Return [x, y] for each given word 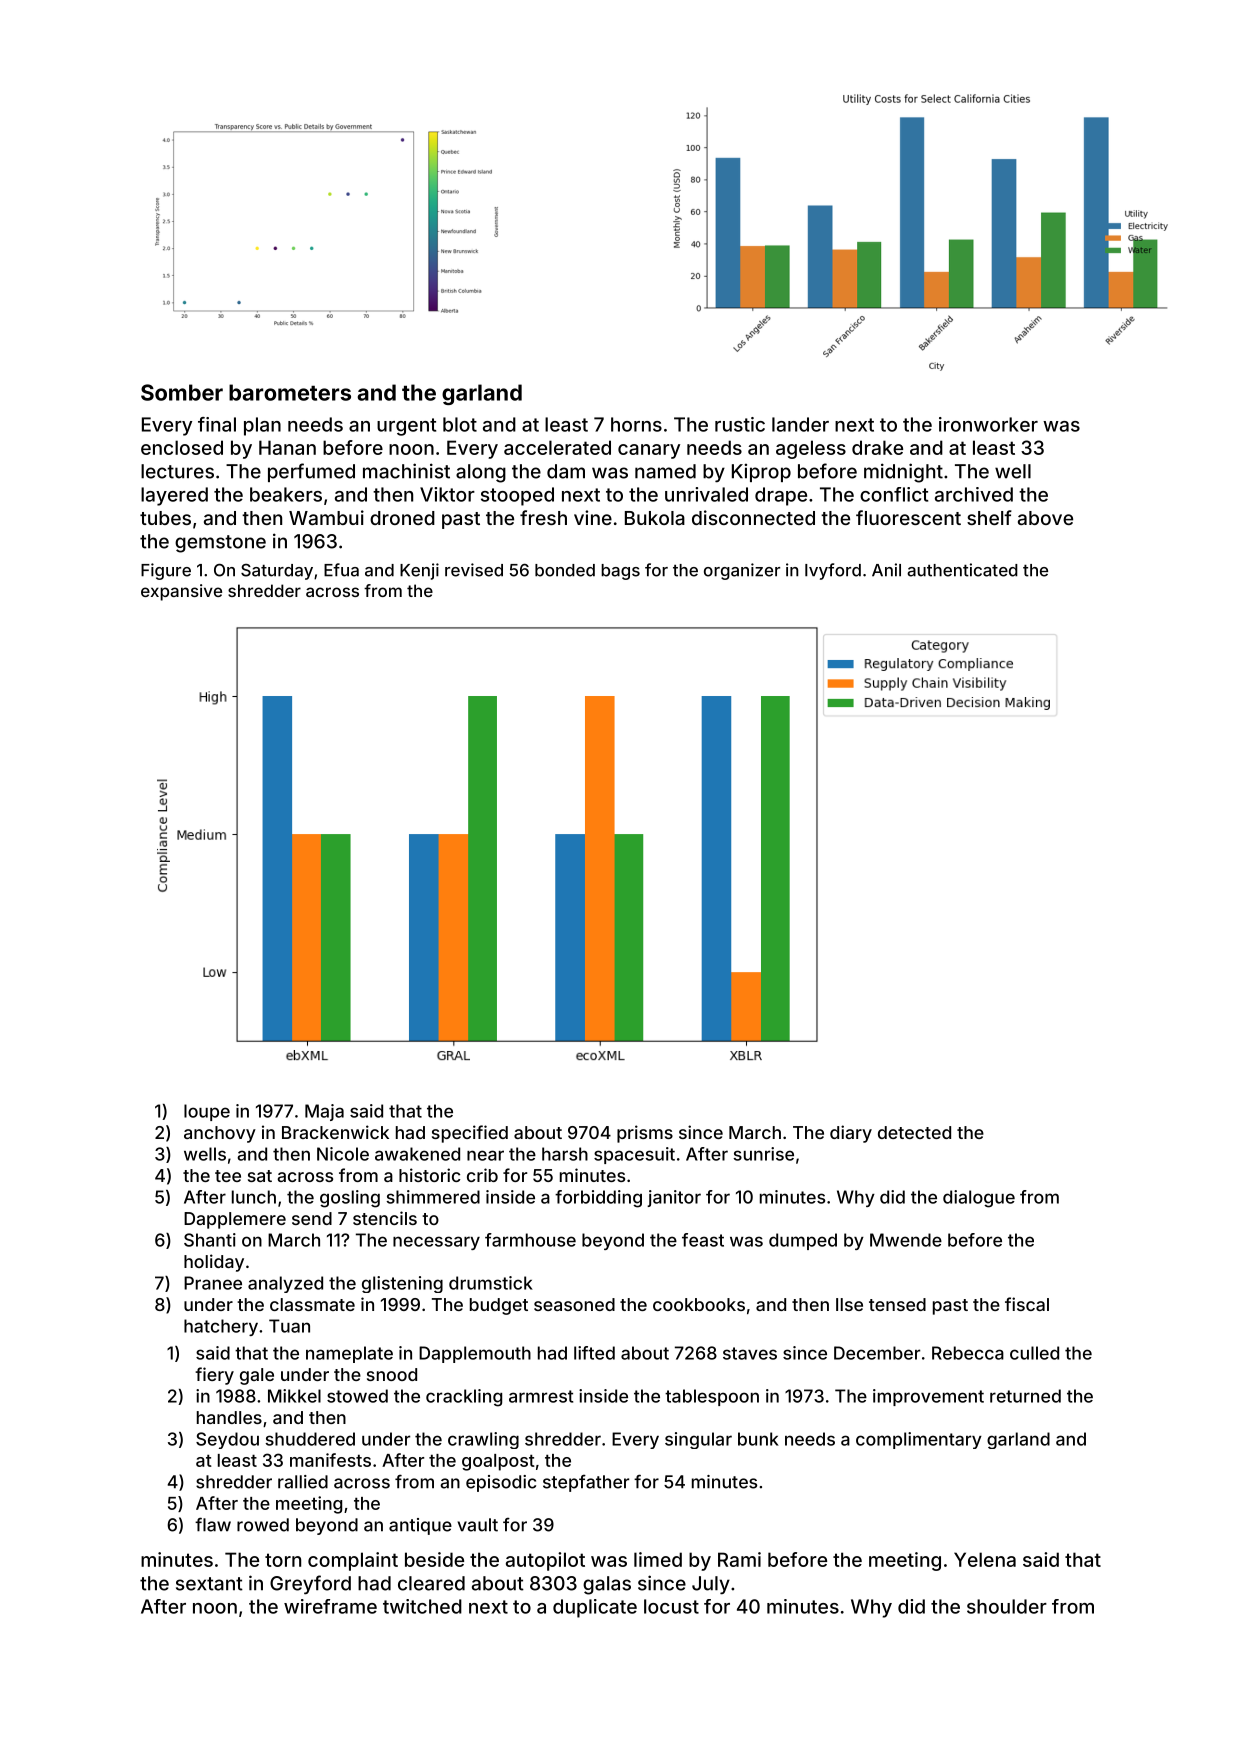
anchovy [220, 1134]
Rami [739, 1559]
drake [877, 447]
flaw [213, 1524]
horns [636, 424]
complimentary [919, 1440]
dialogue [979, 1199]
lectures [177, 471]
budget [499, 1306]
